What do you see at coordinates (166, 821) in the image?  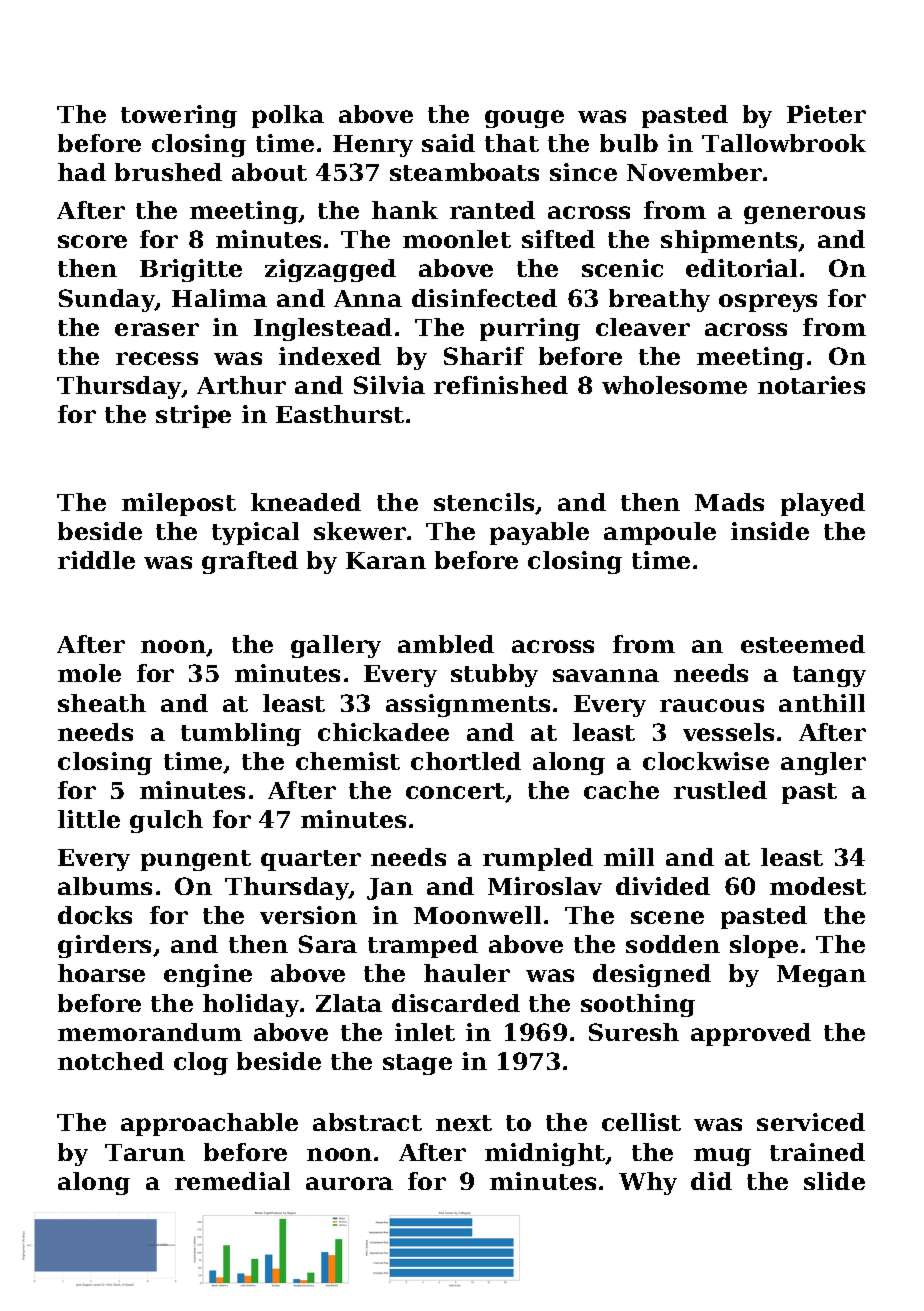 I see `gulch` at bounding box center [166, 821].
